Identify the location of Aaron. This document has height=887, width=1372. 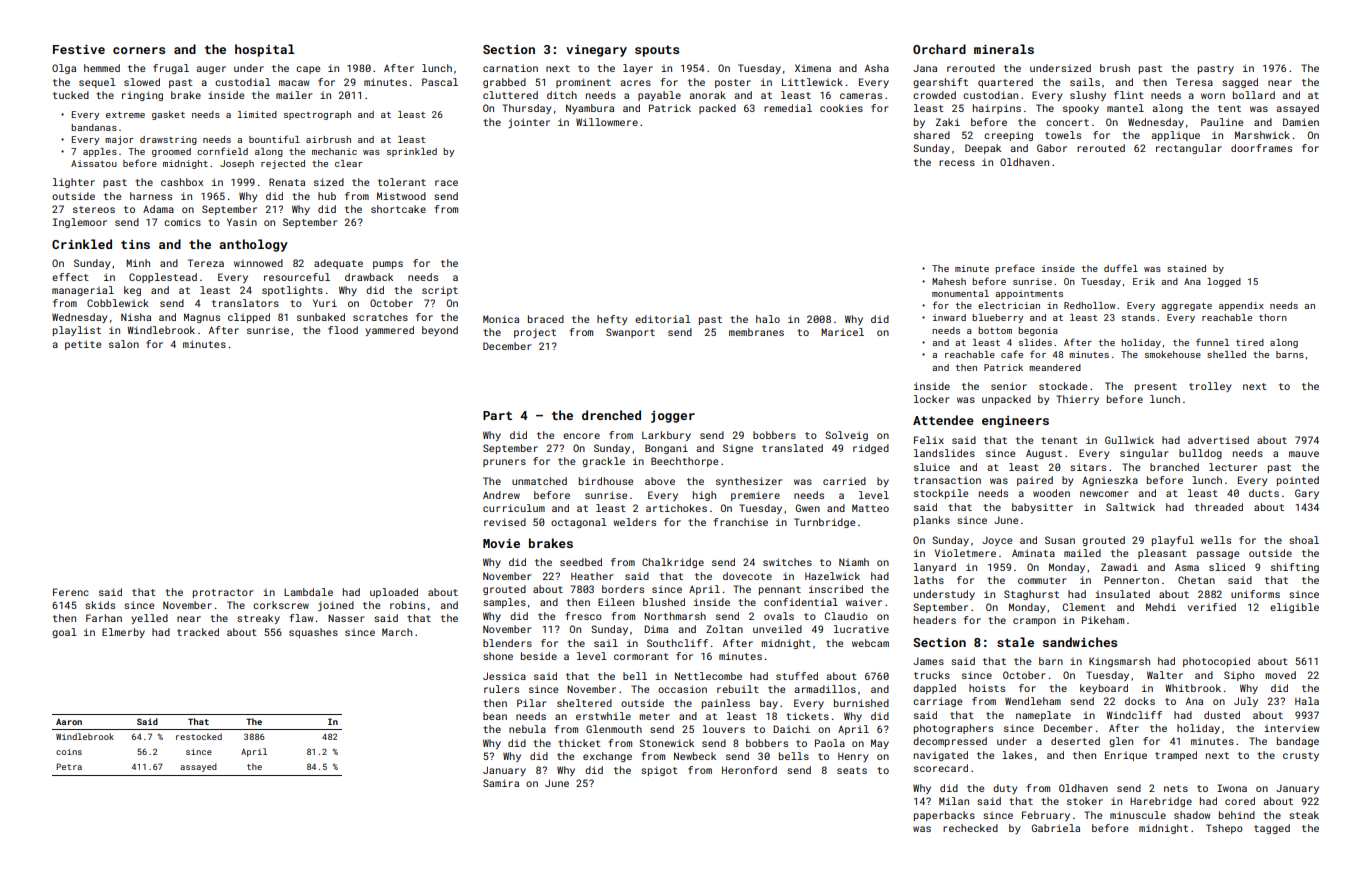
(69, 722).
